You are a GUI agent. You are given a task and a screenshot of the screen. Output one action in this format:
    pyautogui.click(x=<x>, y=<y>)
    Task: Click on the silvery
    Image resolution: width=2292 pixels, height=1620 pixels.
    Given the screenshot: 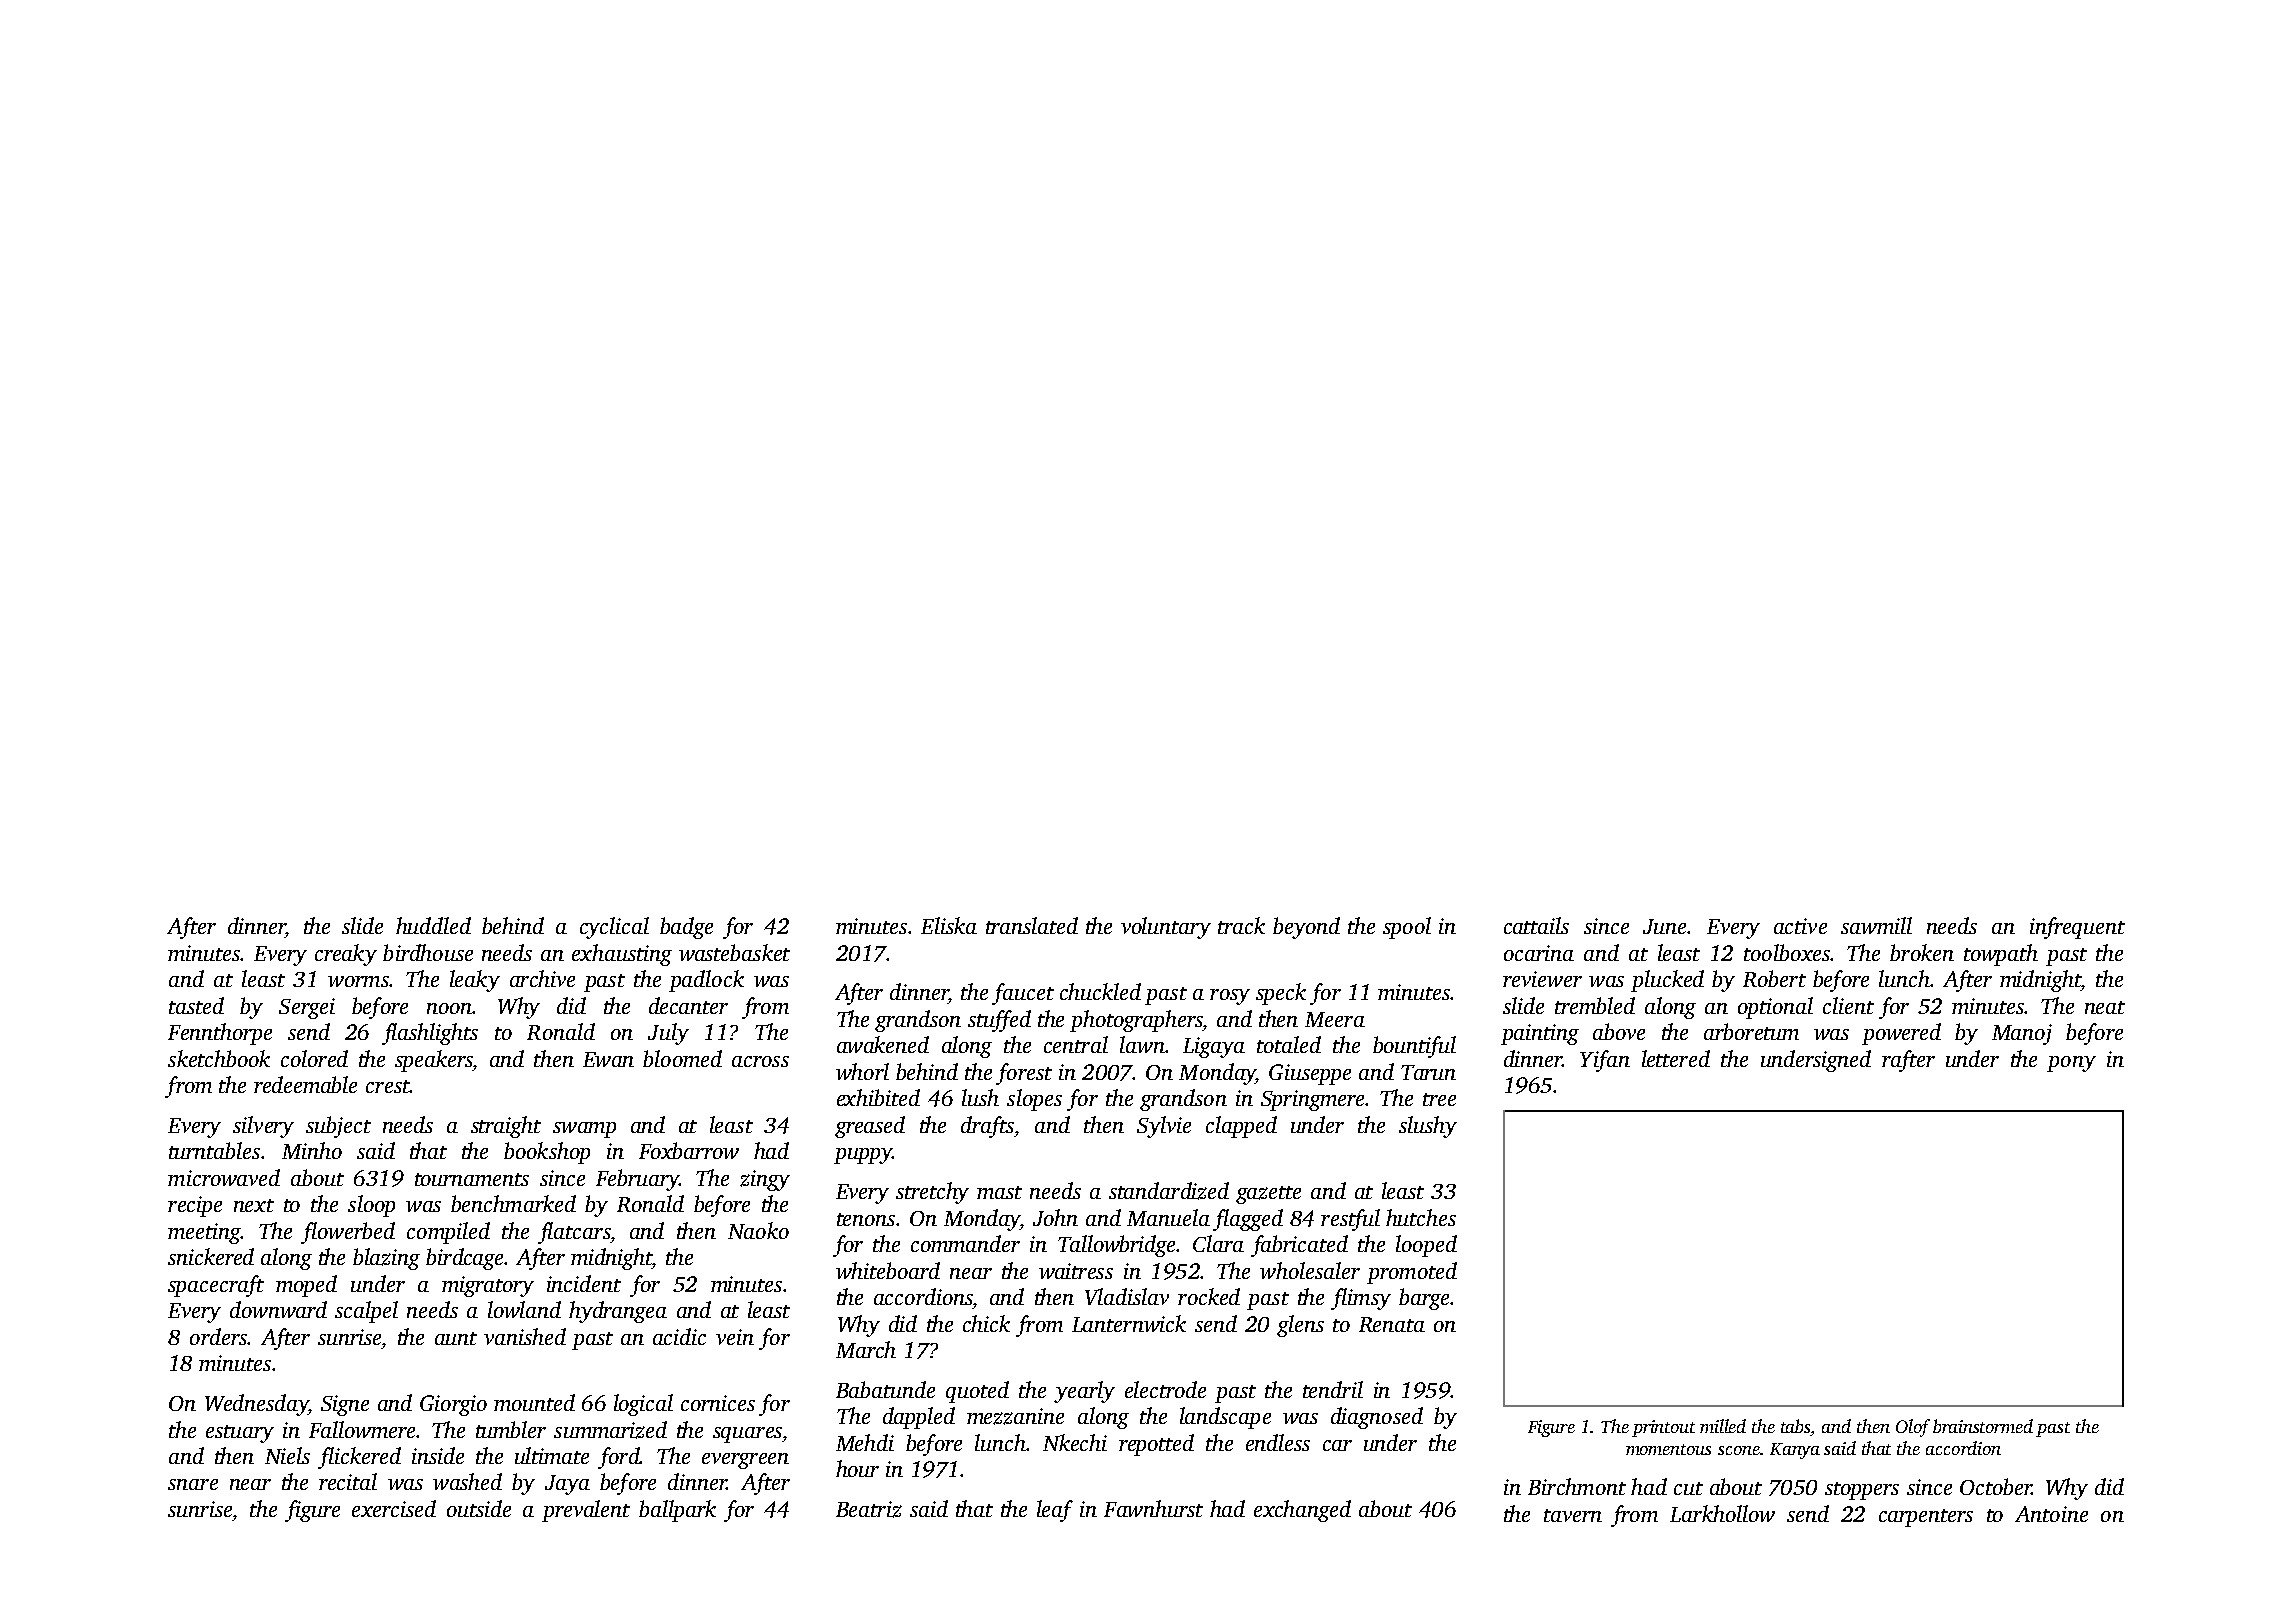 What is the action you would take?
    pyautogui.click(x=263, y=1127)
